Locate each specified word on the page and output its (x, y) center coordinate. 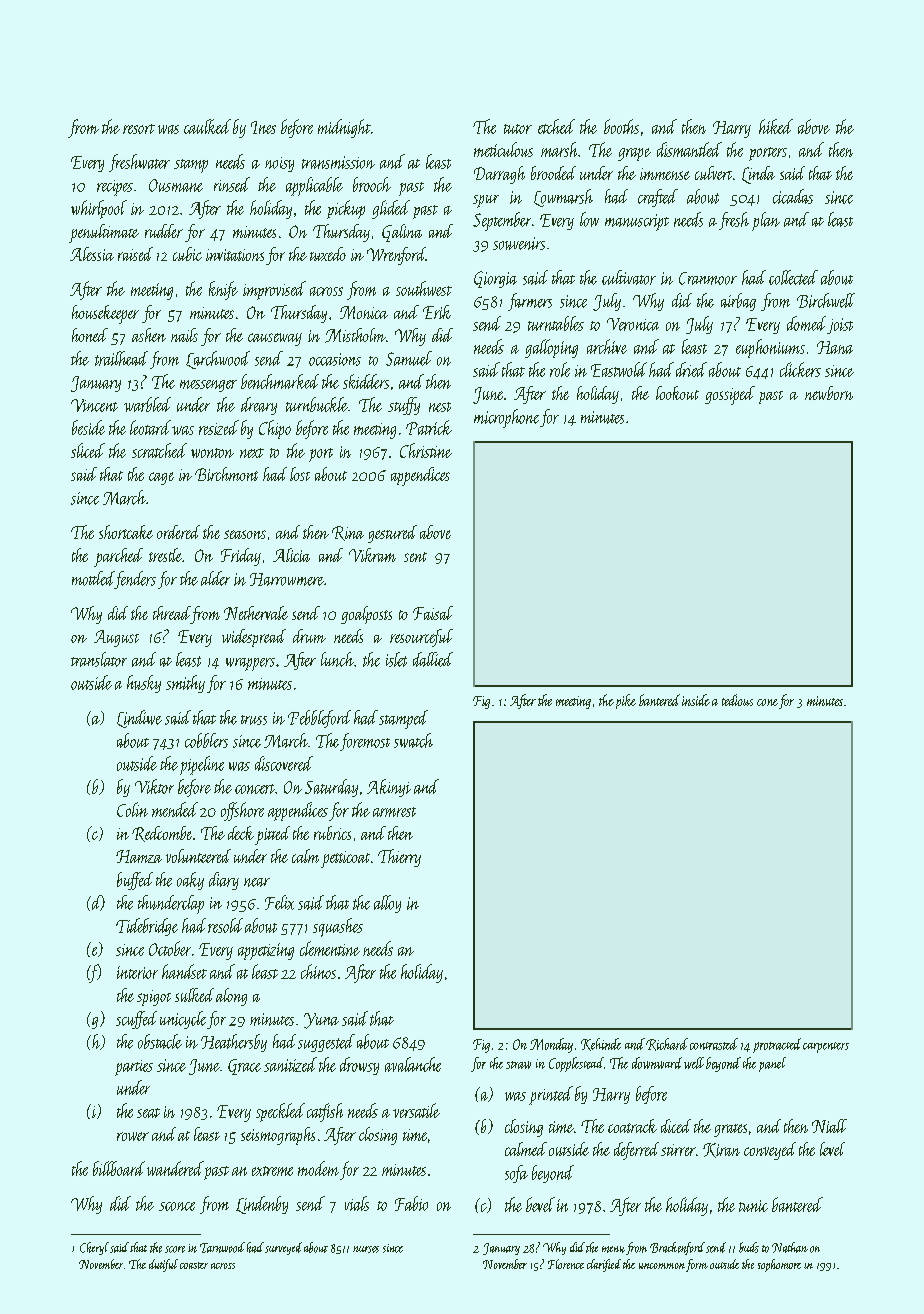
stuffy (404, 406)
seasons (245, 534)
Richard (667, 1044)
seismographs (278, 1136)
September (502, 221)
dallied (433, 659)
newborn (829, 393)
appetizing (266, 951)
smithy (185, 684)
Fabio (411, 1203)
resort (139, 129)
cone (767, 702)
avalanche (413, 1064)
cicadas (793, 196)
